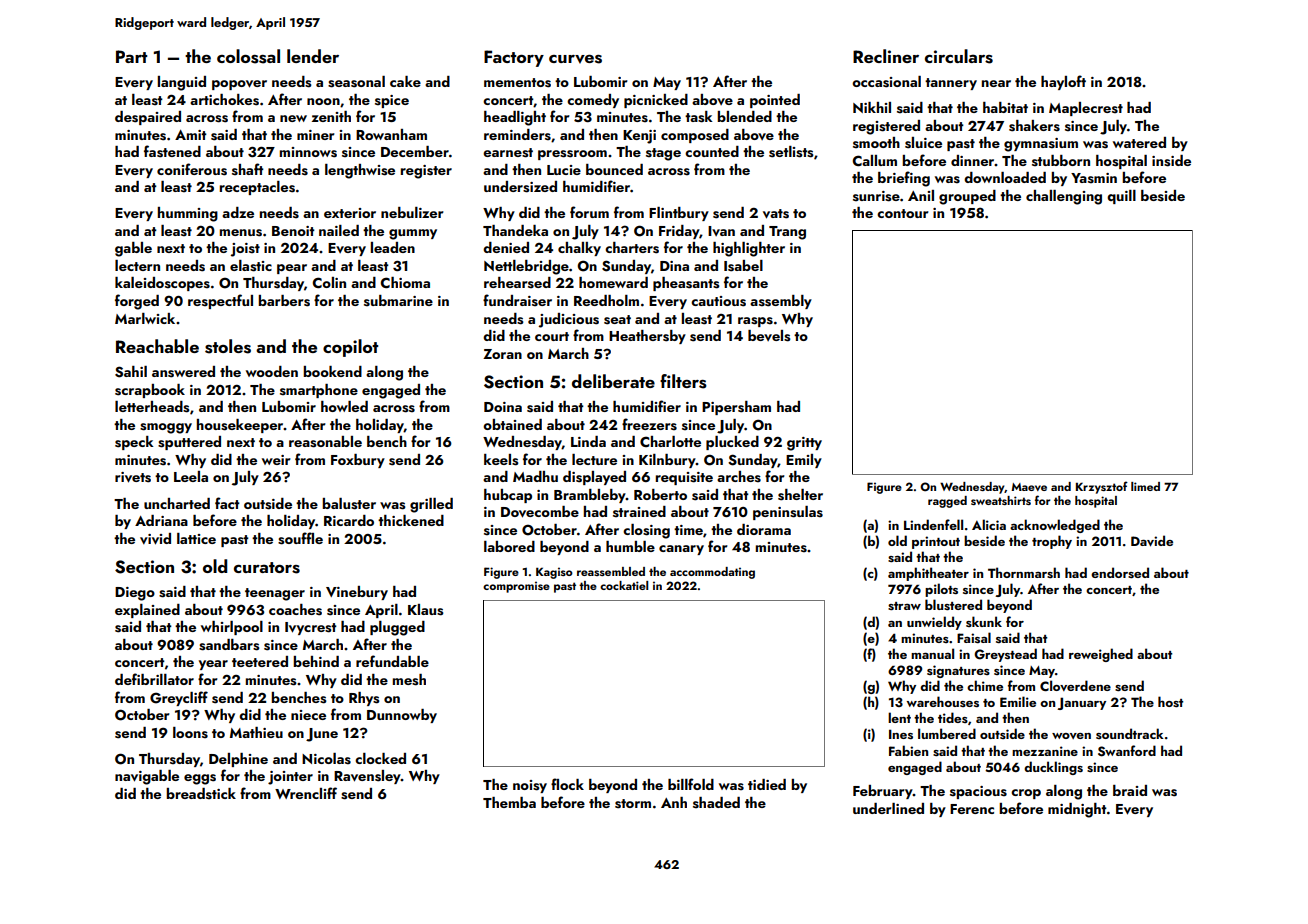 The width and height of the screenshot is (1308, 924). I want to click on cake, so click(405, 81).
